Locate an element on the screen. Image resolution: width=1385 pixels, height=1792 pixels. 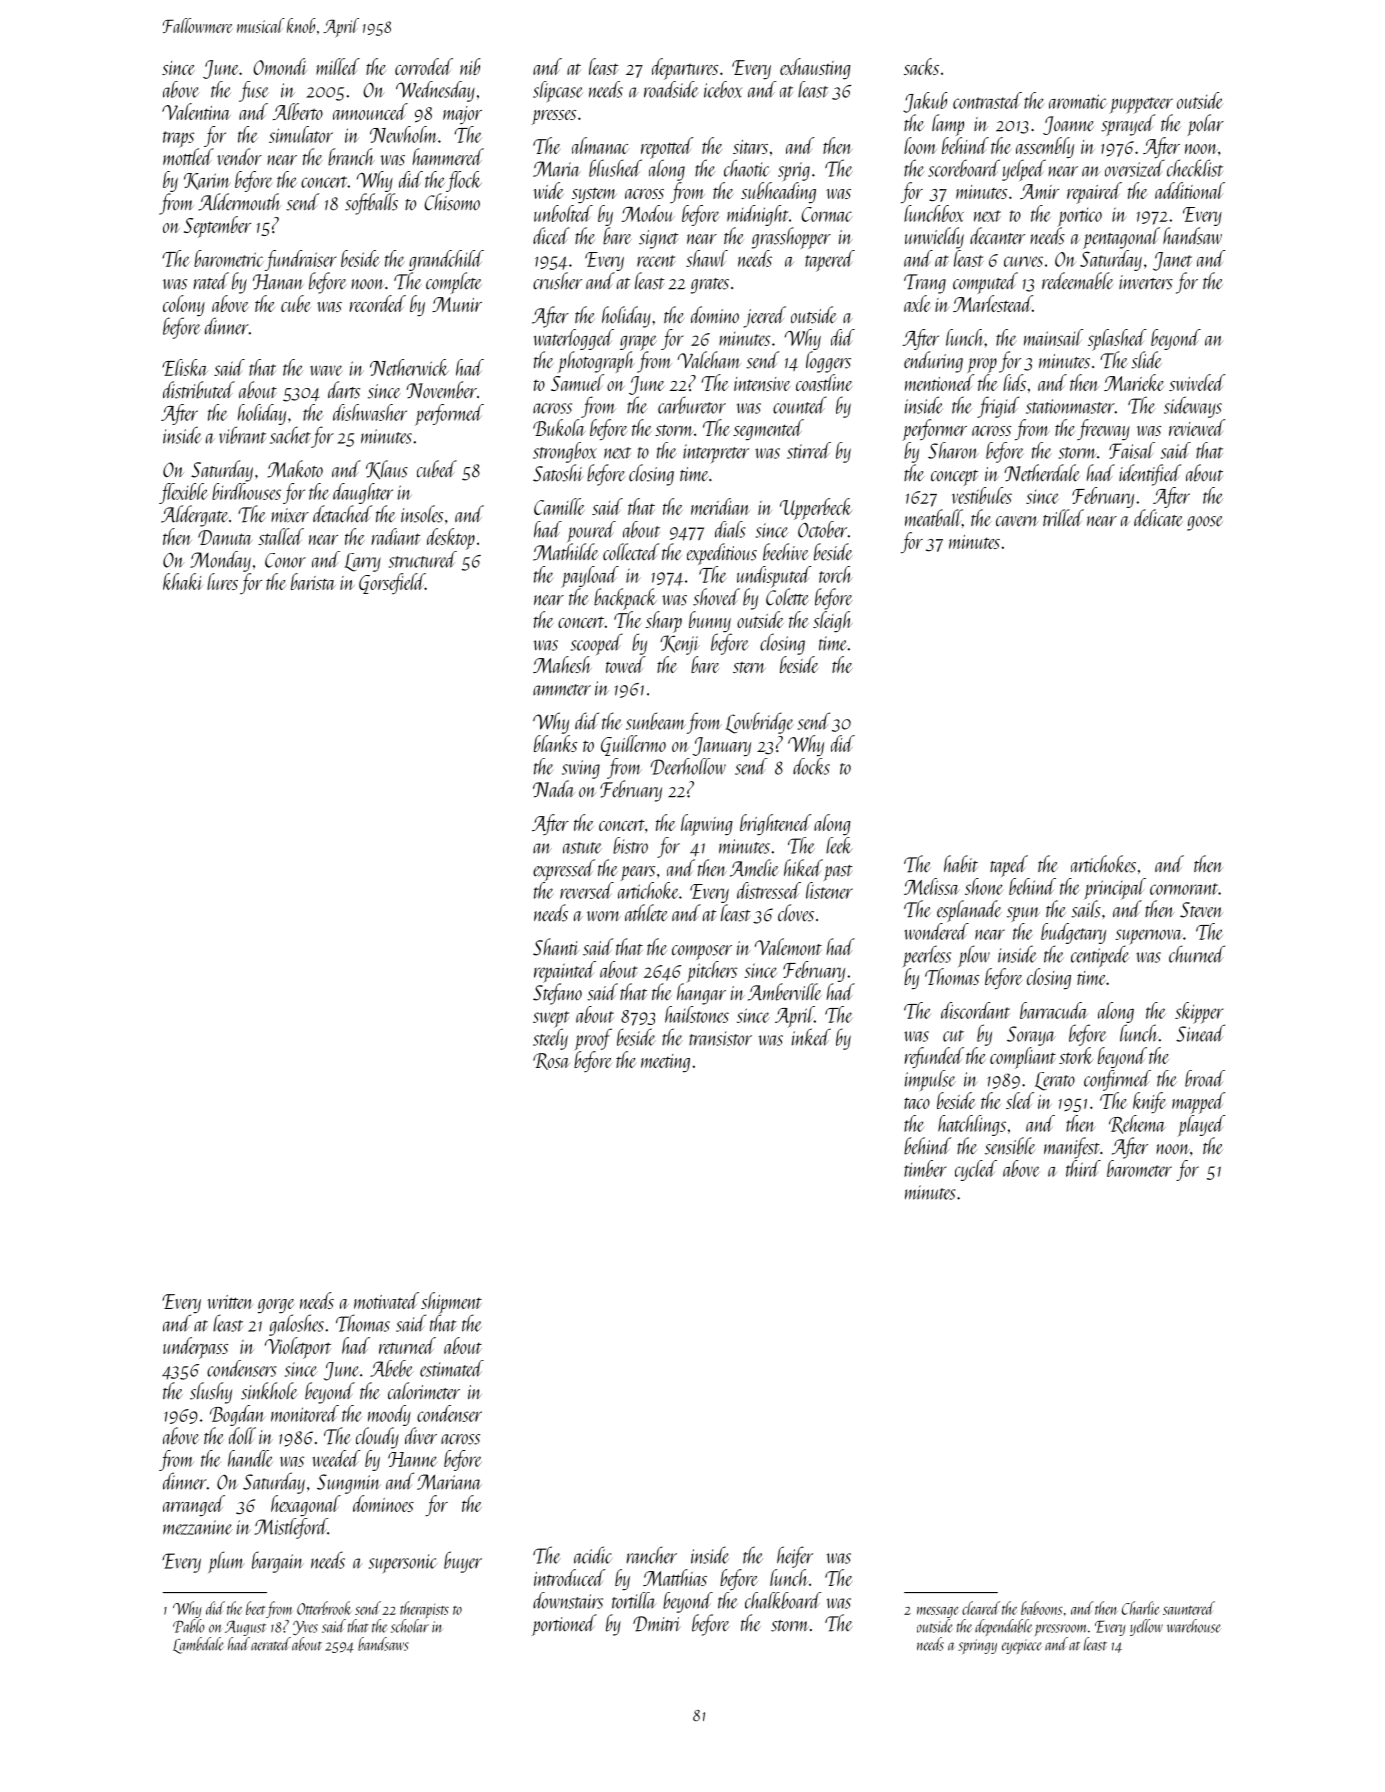
departures is located at coordinates (685, 69).
